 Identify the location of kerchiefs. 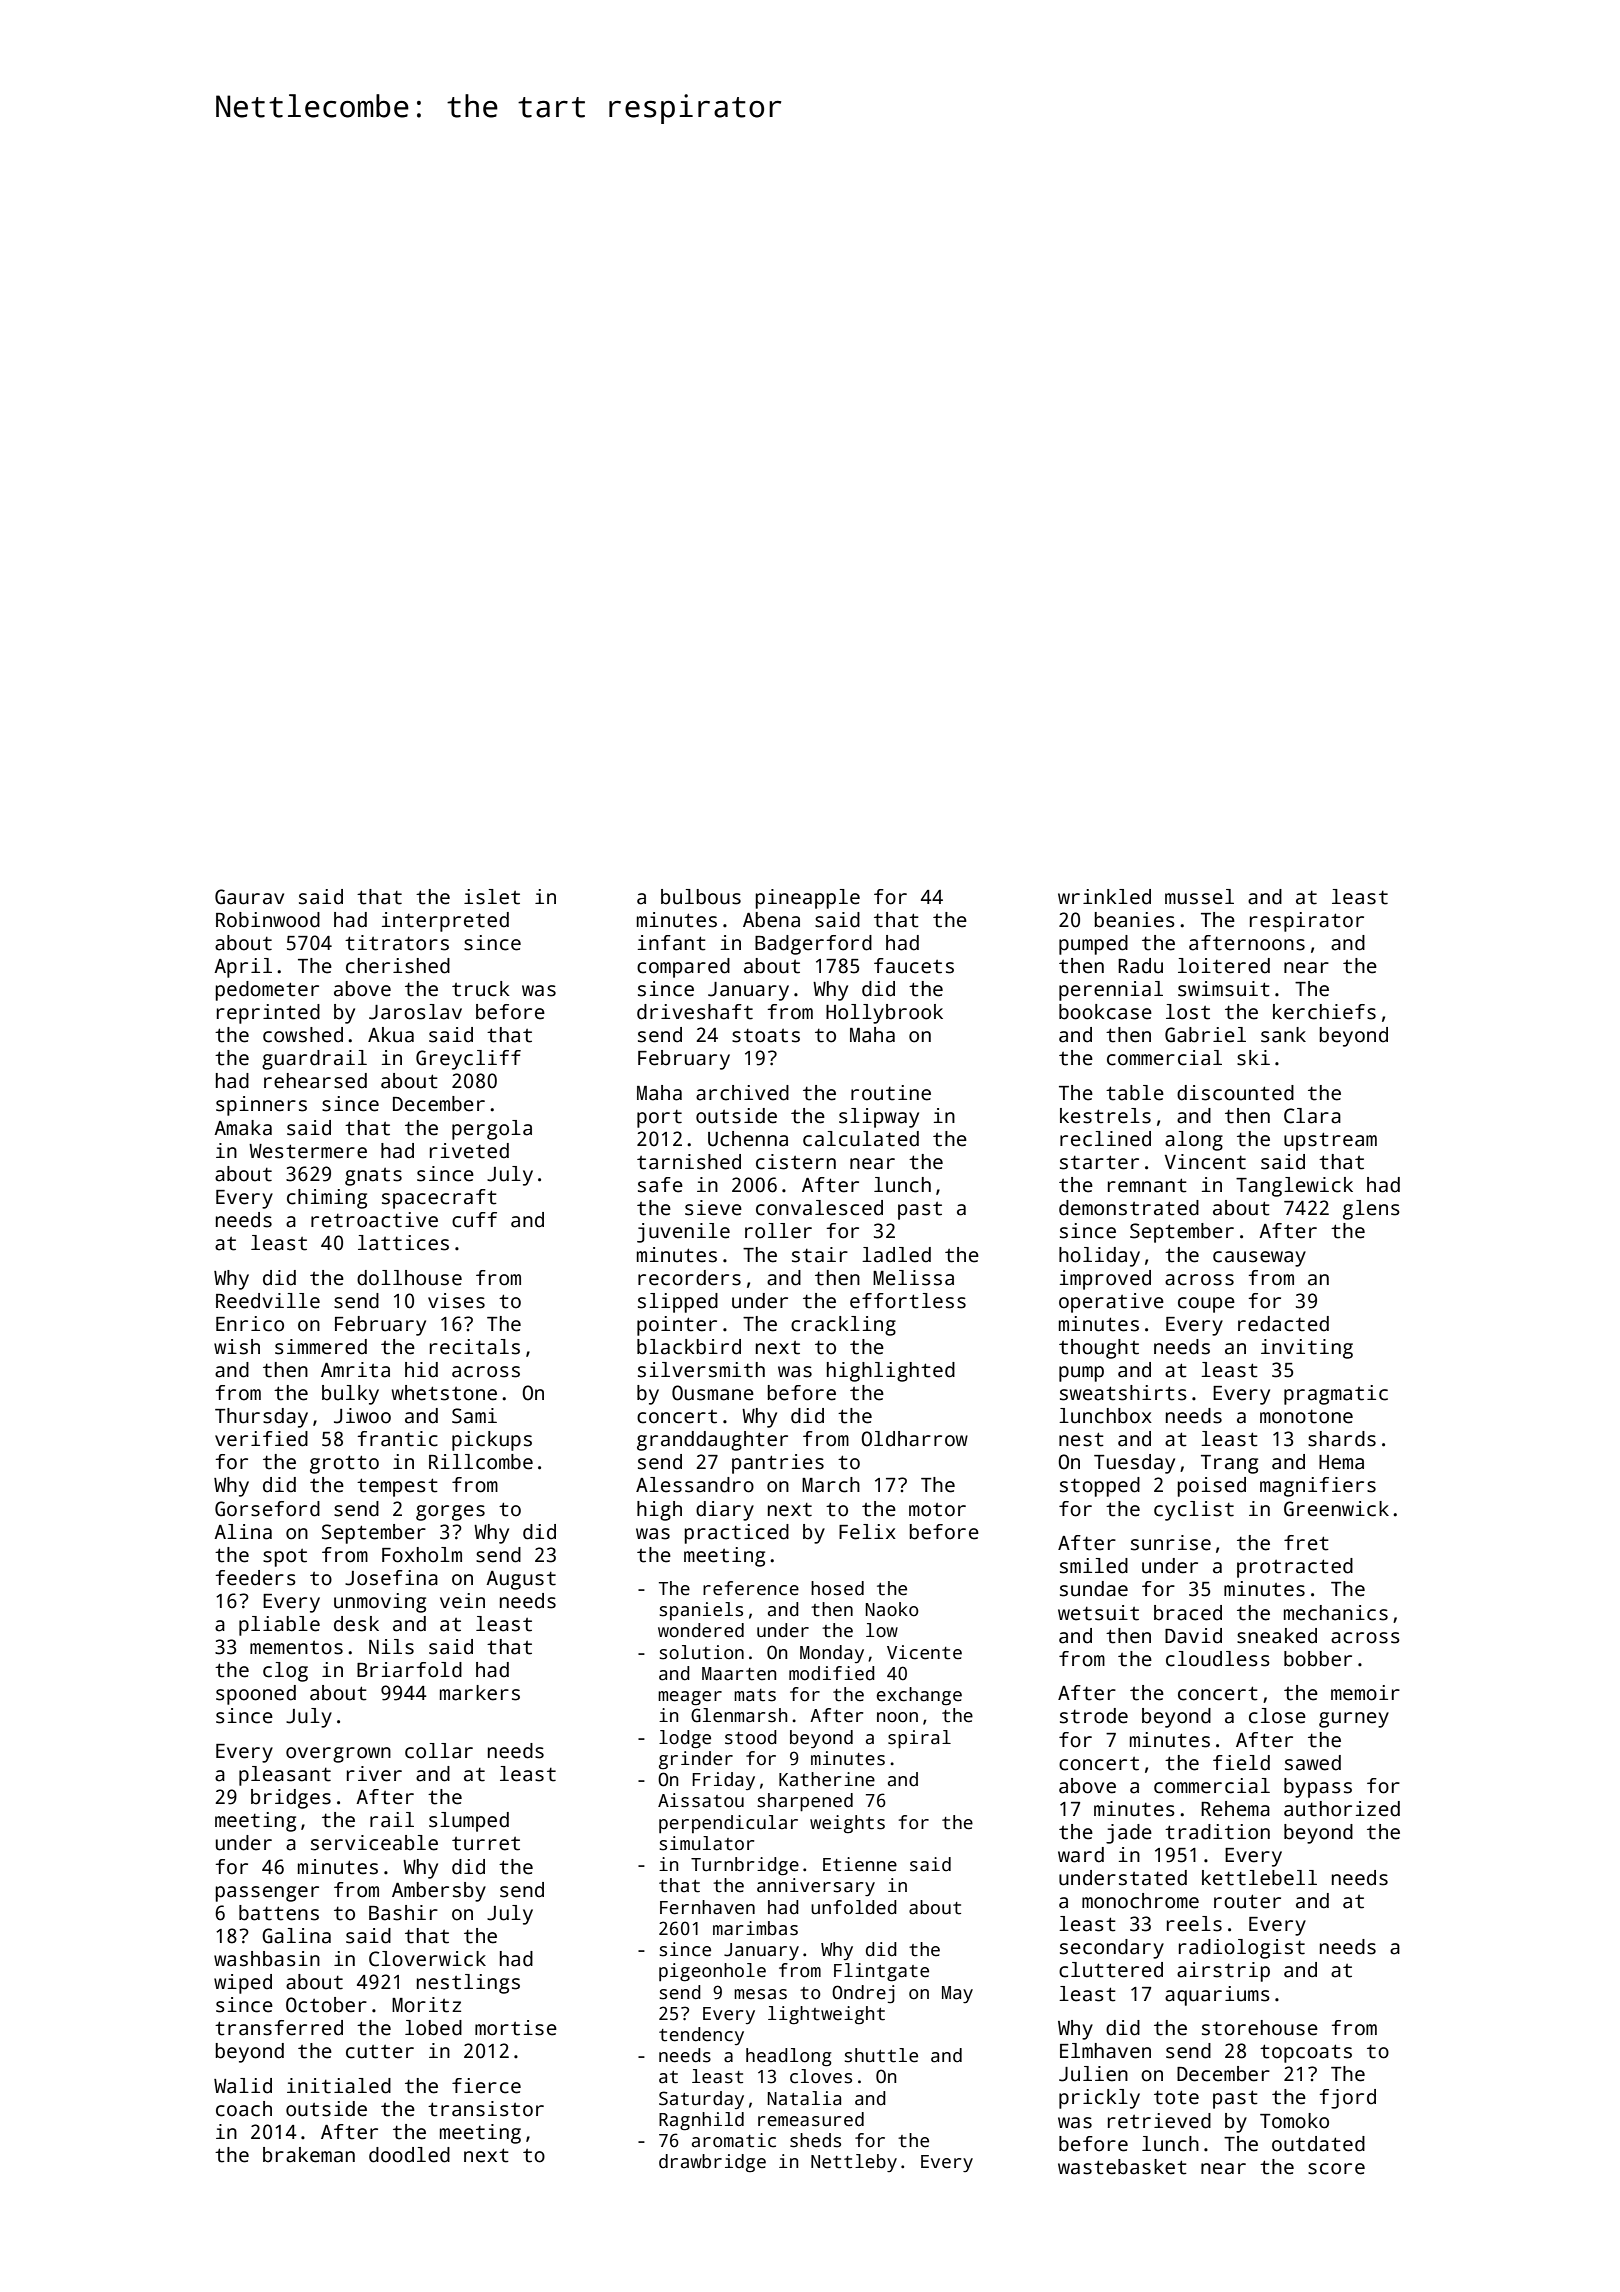
(1324, 1012).
